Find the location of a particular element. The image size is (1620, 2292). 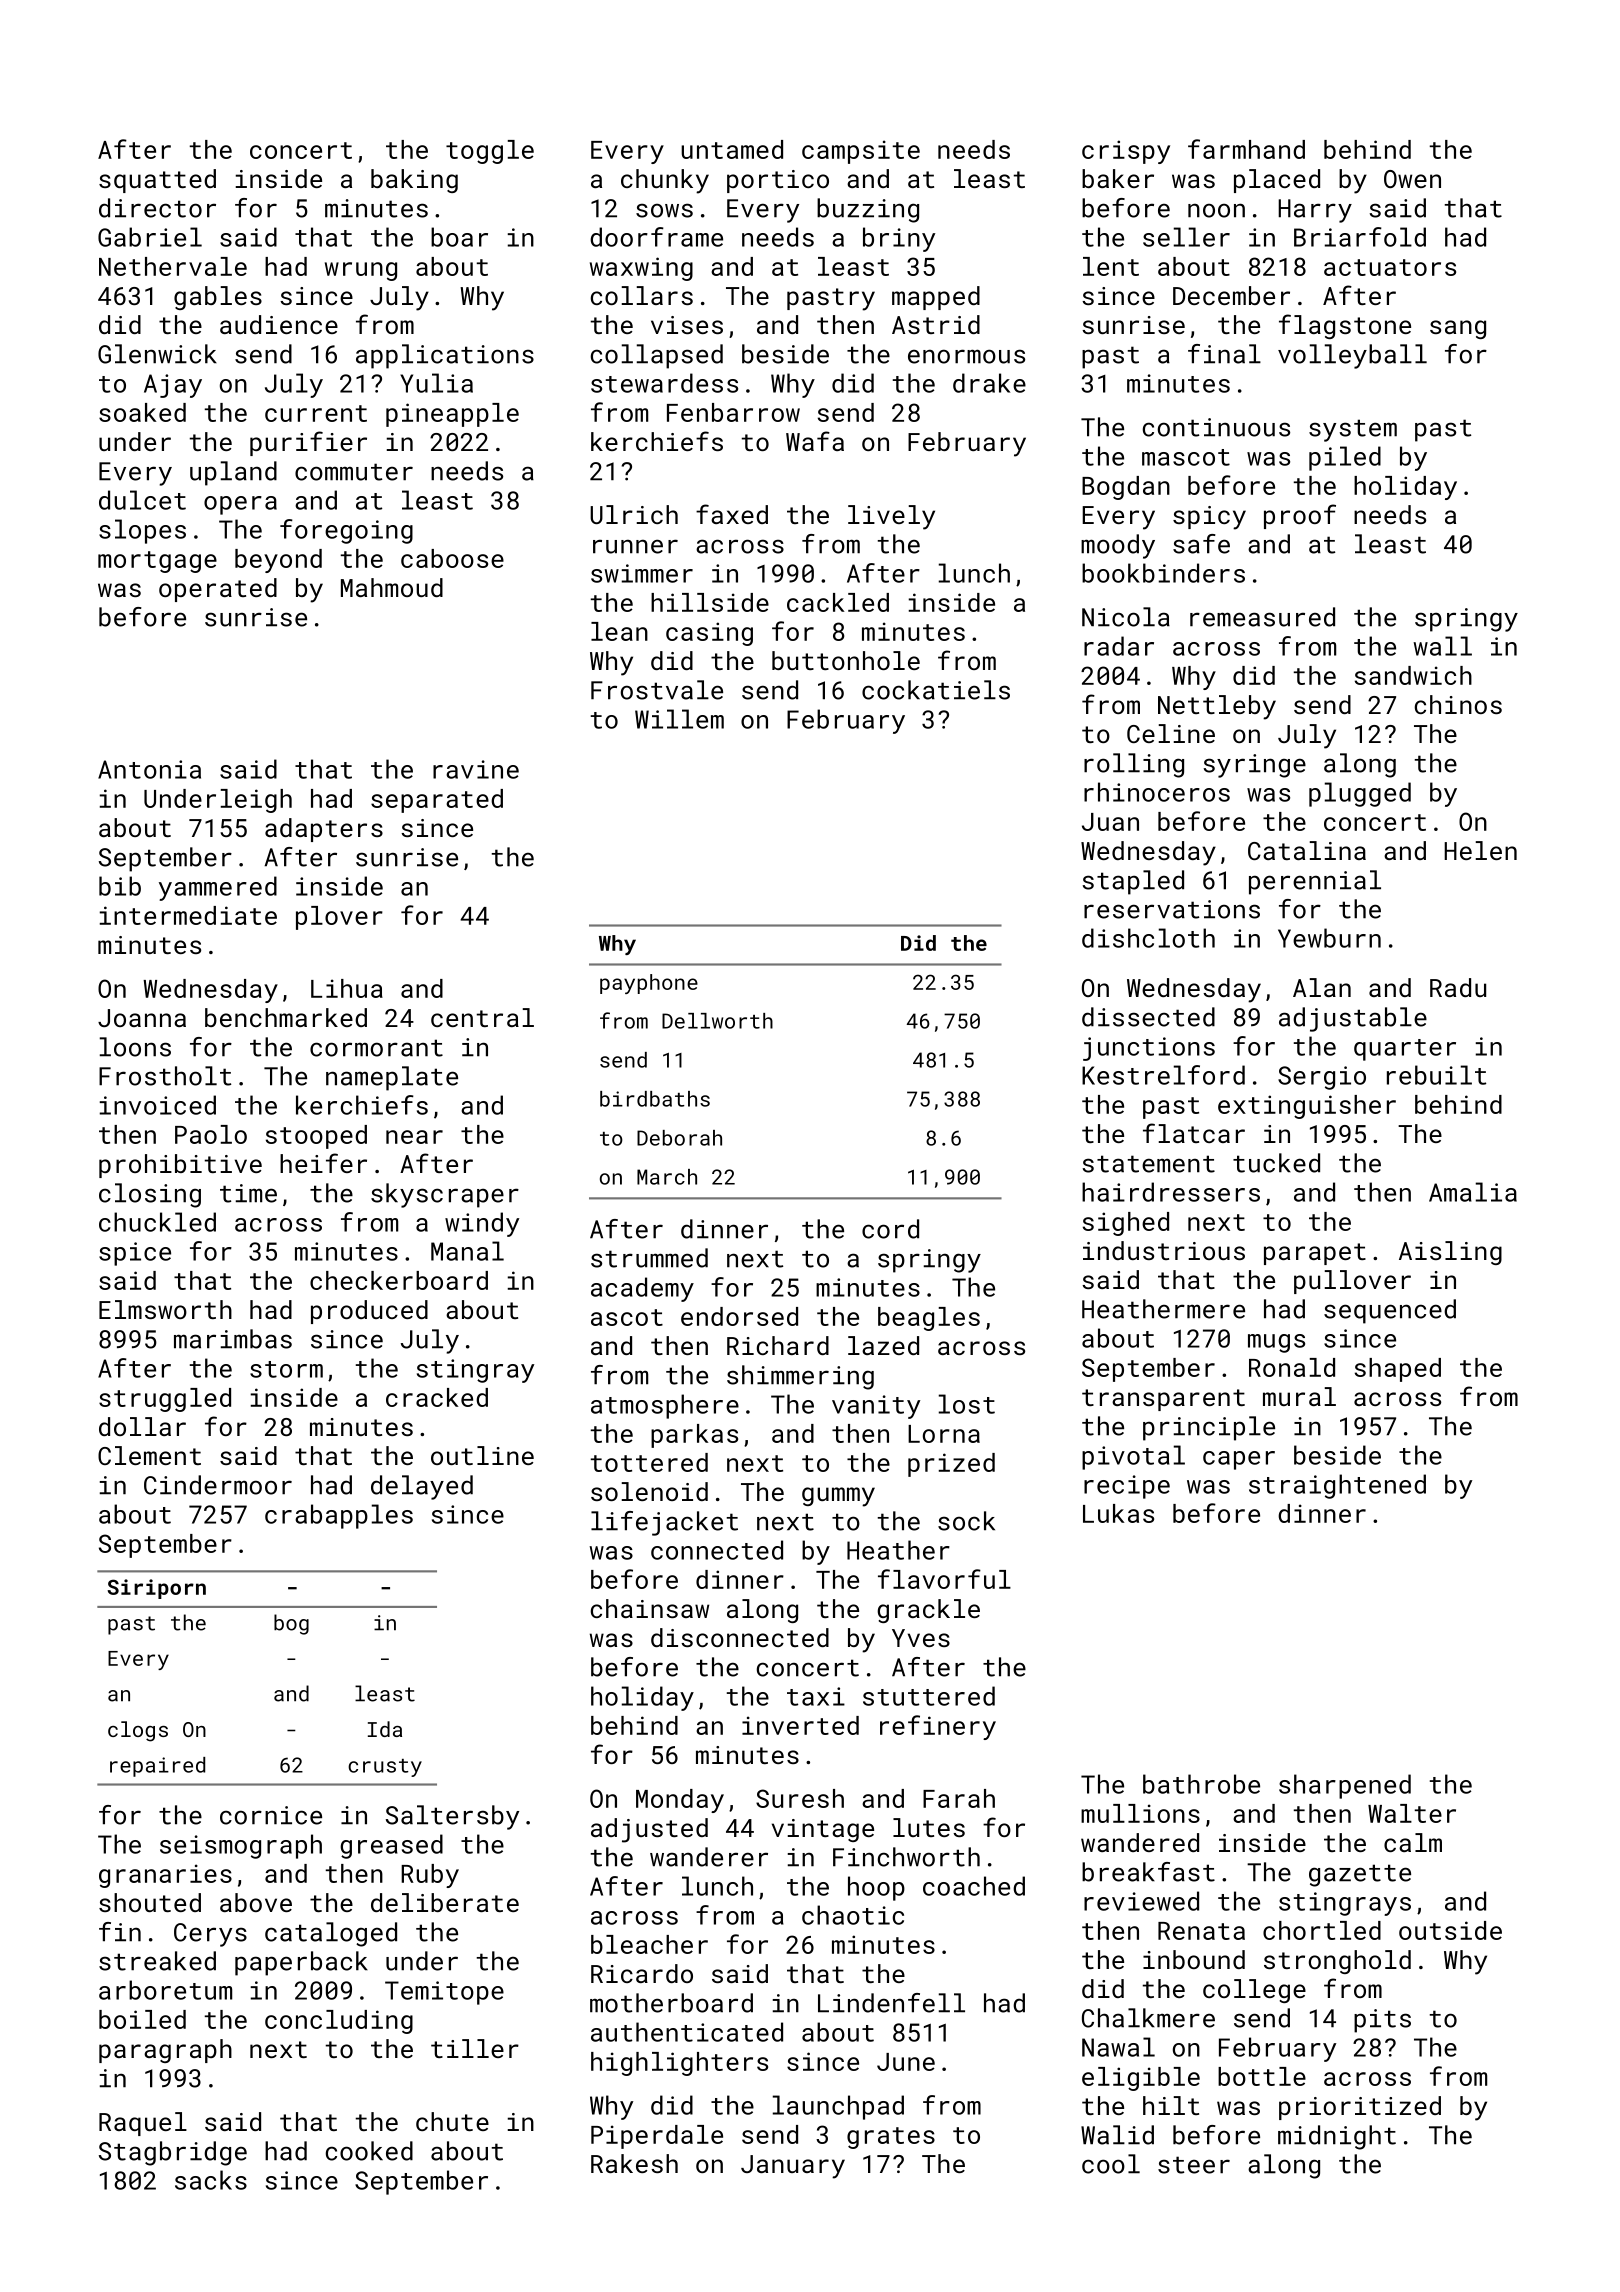

shouted is located at coordinates (150, 1902).
